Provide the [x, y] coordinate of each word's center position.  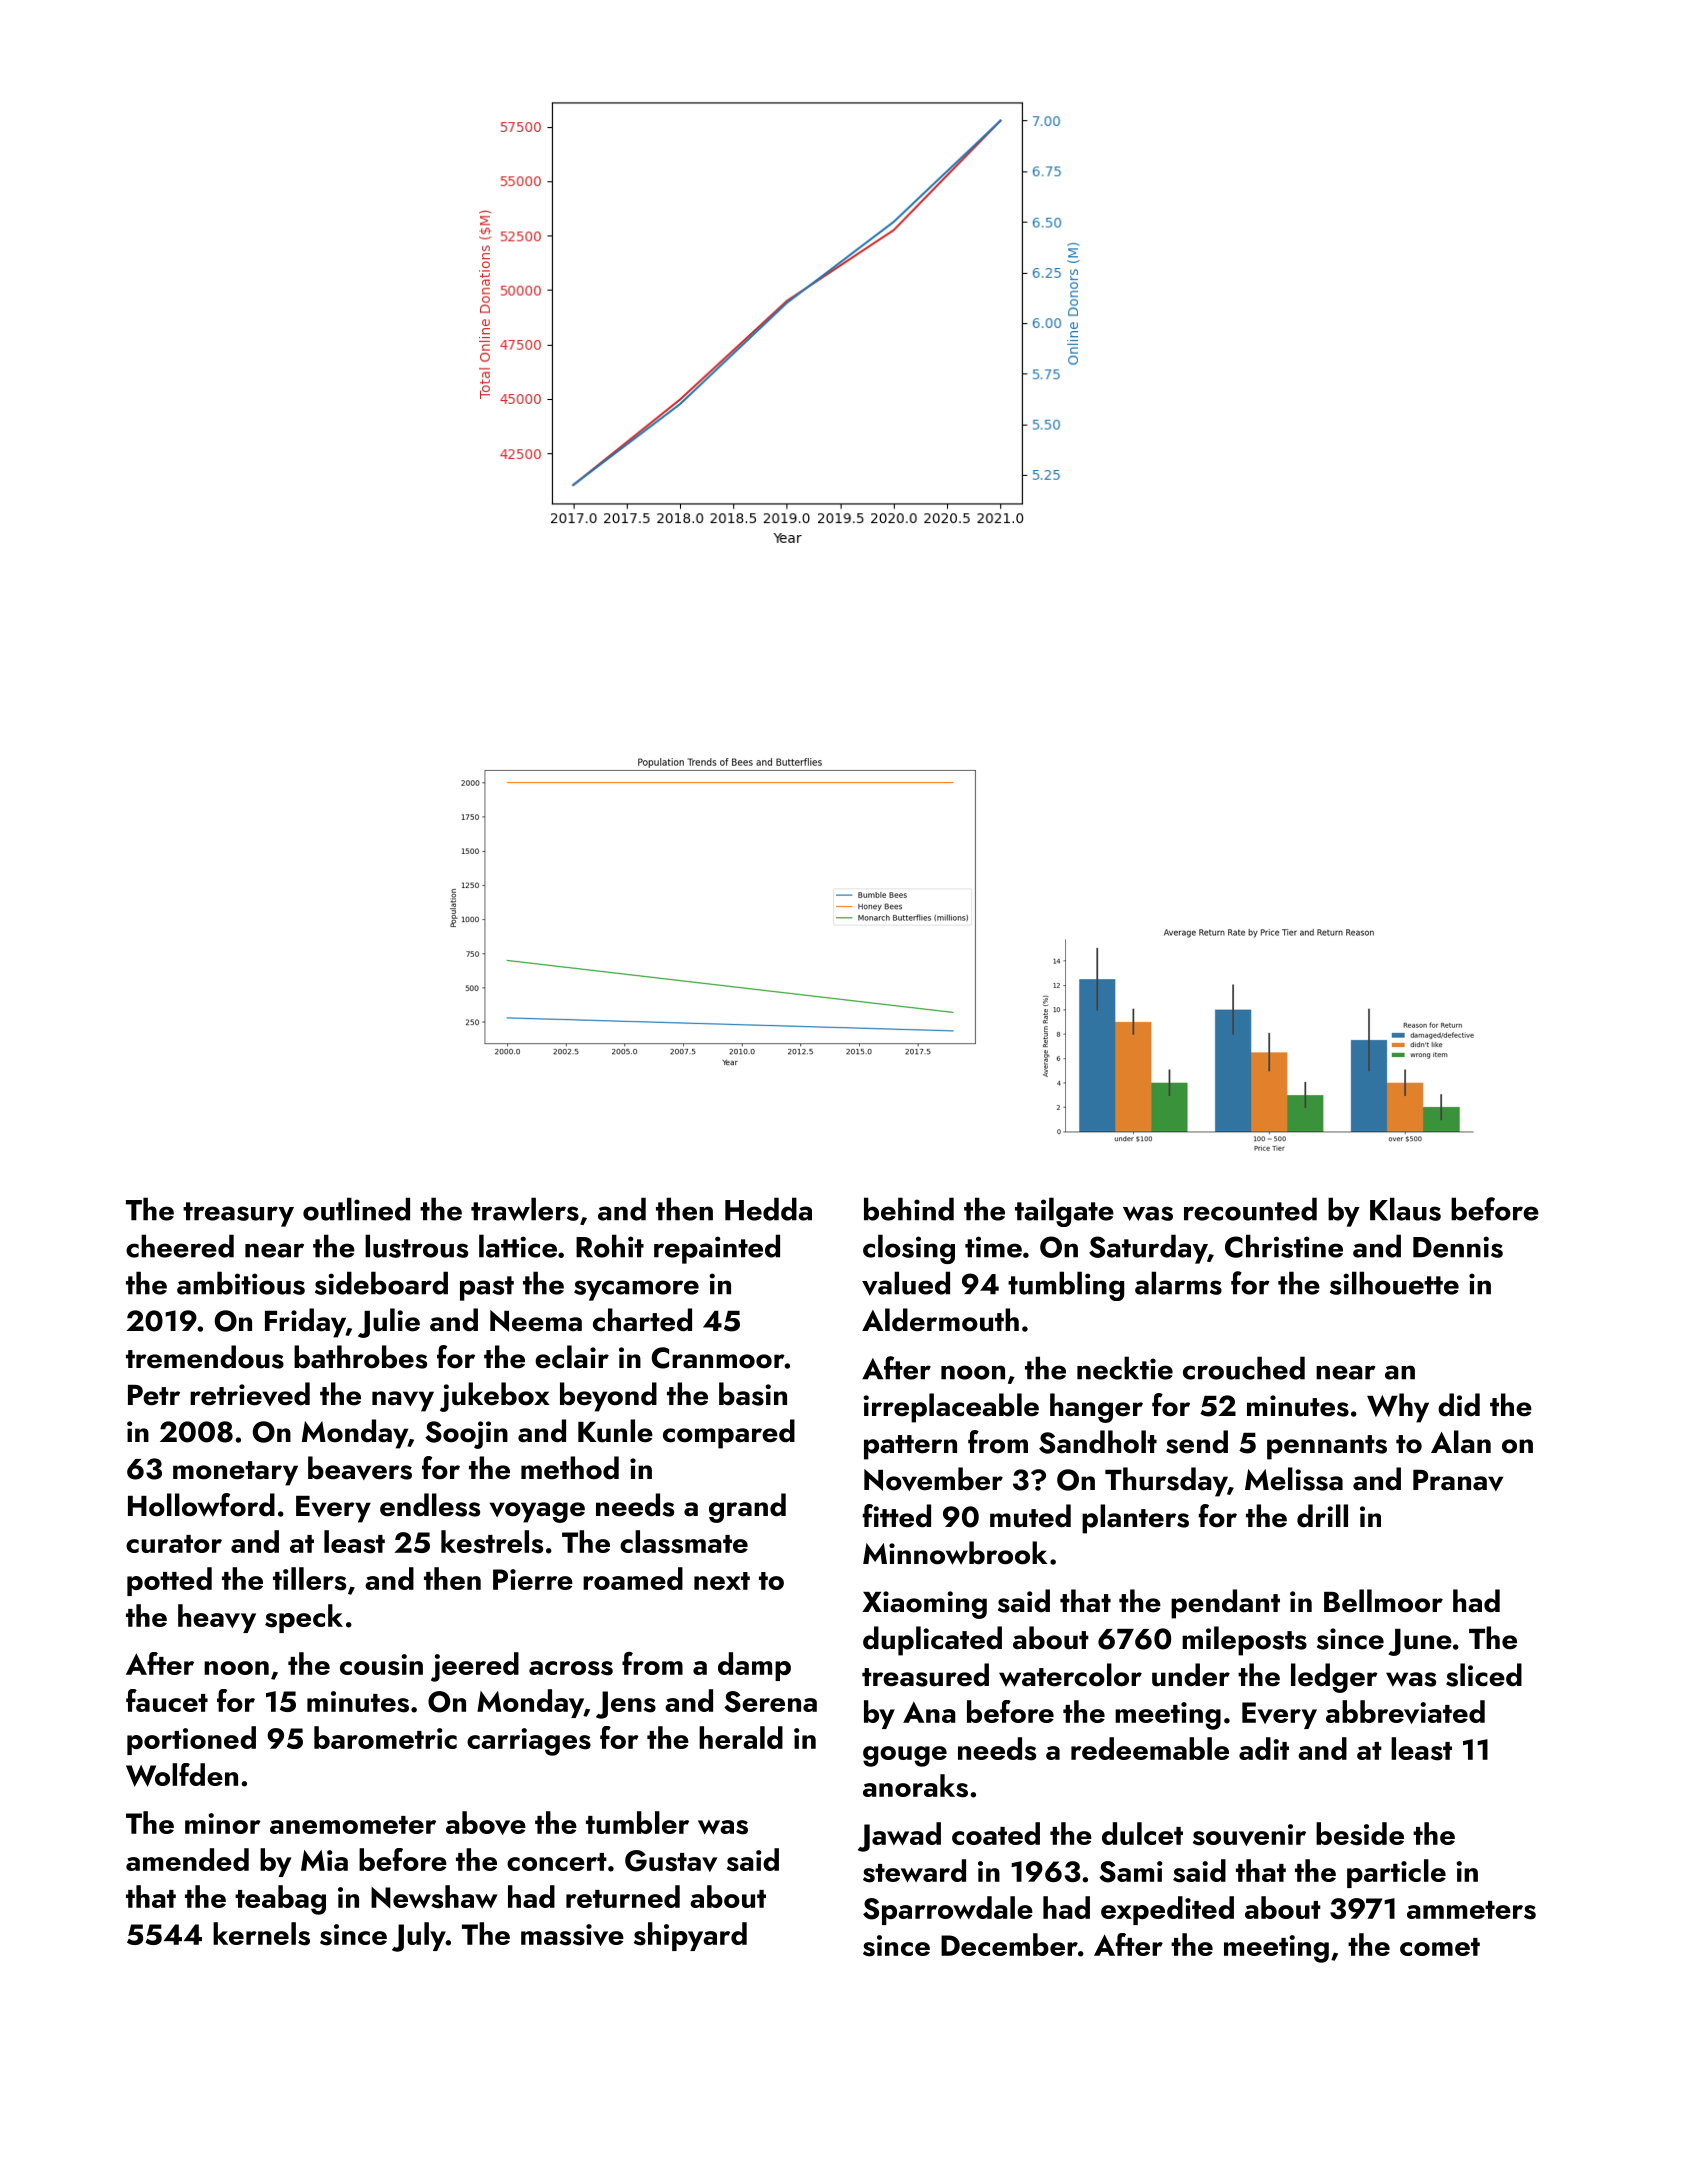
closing [909, 1249]
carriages [529, 1742]
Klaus [1405, 1209]
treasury [238, 1214]
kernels [261, 1934]
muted [1030, 1516]
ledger [1334, 1678]
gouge [905, 1756]
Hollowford [201, 1505]
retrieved [250, 1394]
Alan [1461, 1442]
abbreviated [1405, 1712]
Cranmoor [718, 1358]
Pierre [533, 1579]
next [722, 1581]
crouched [1244, 1368]
